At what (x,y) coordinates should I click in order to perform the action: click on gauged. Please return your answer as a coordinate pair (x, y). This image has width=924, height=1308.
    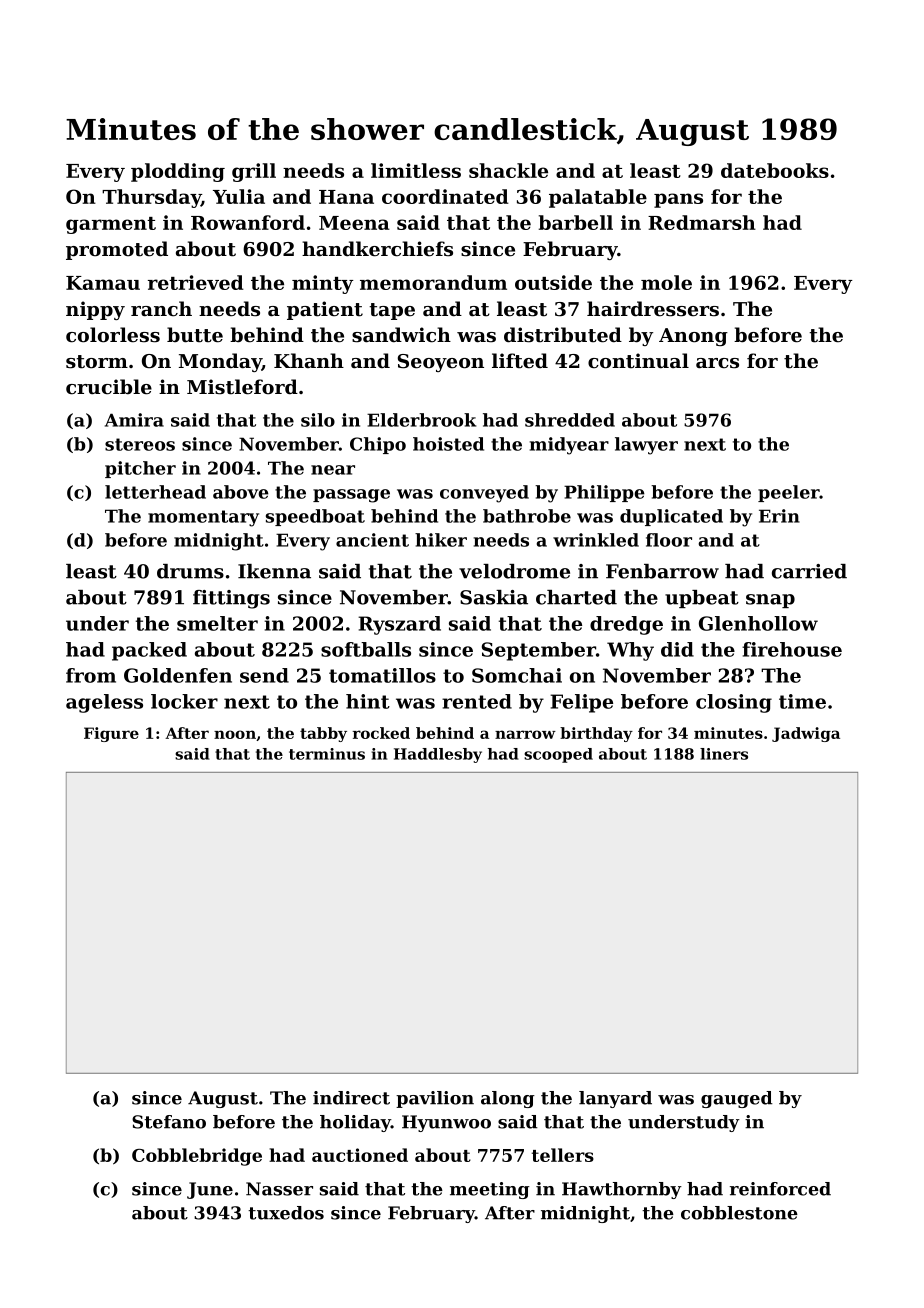
    Looking at the image, I should click on (737, 1099).
